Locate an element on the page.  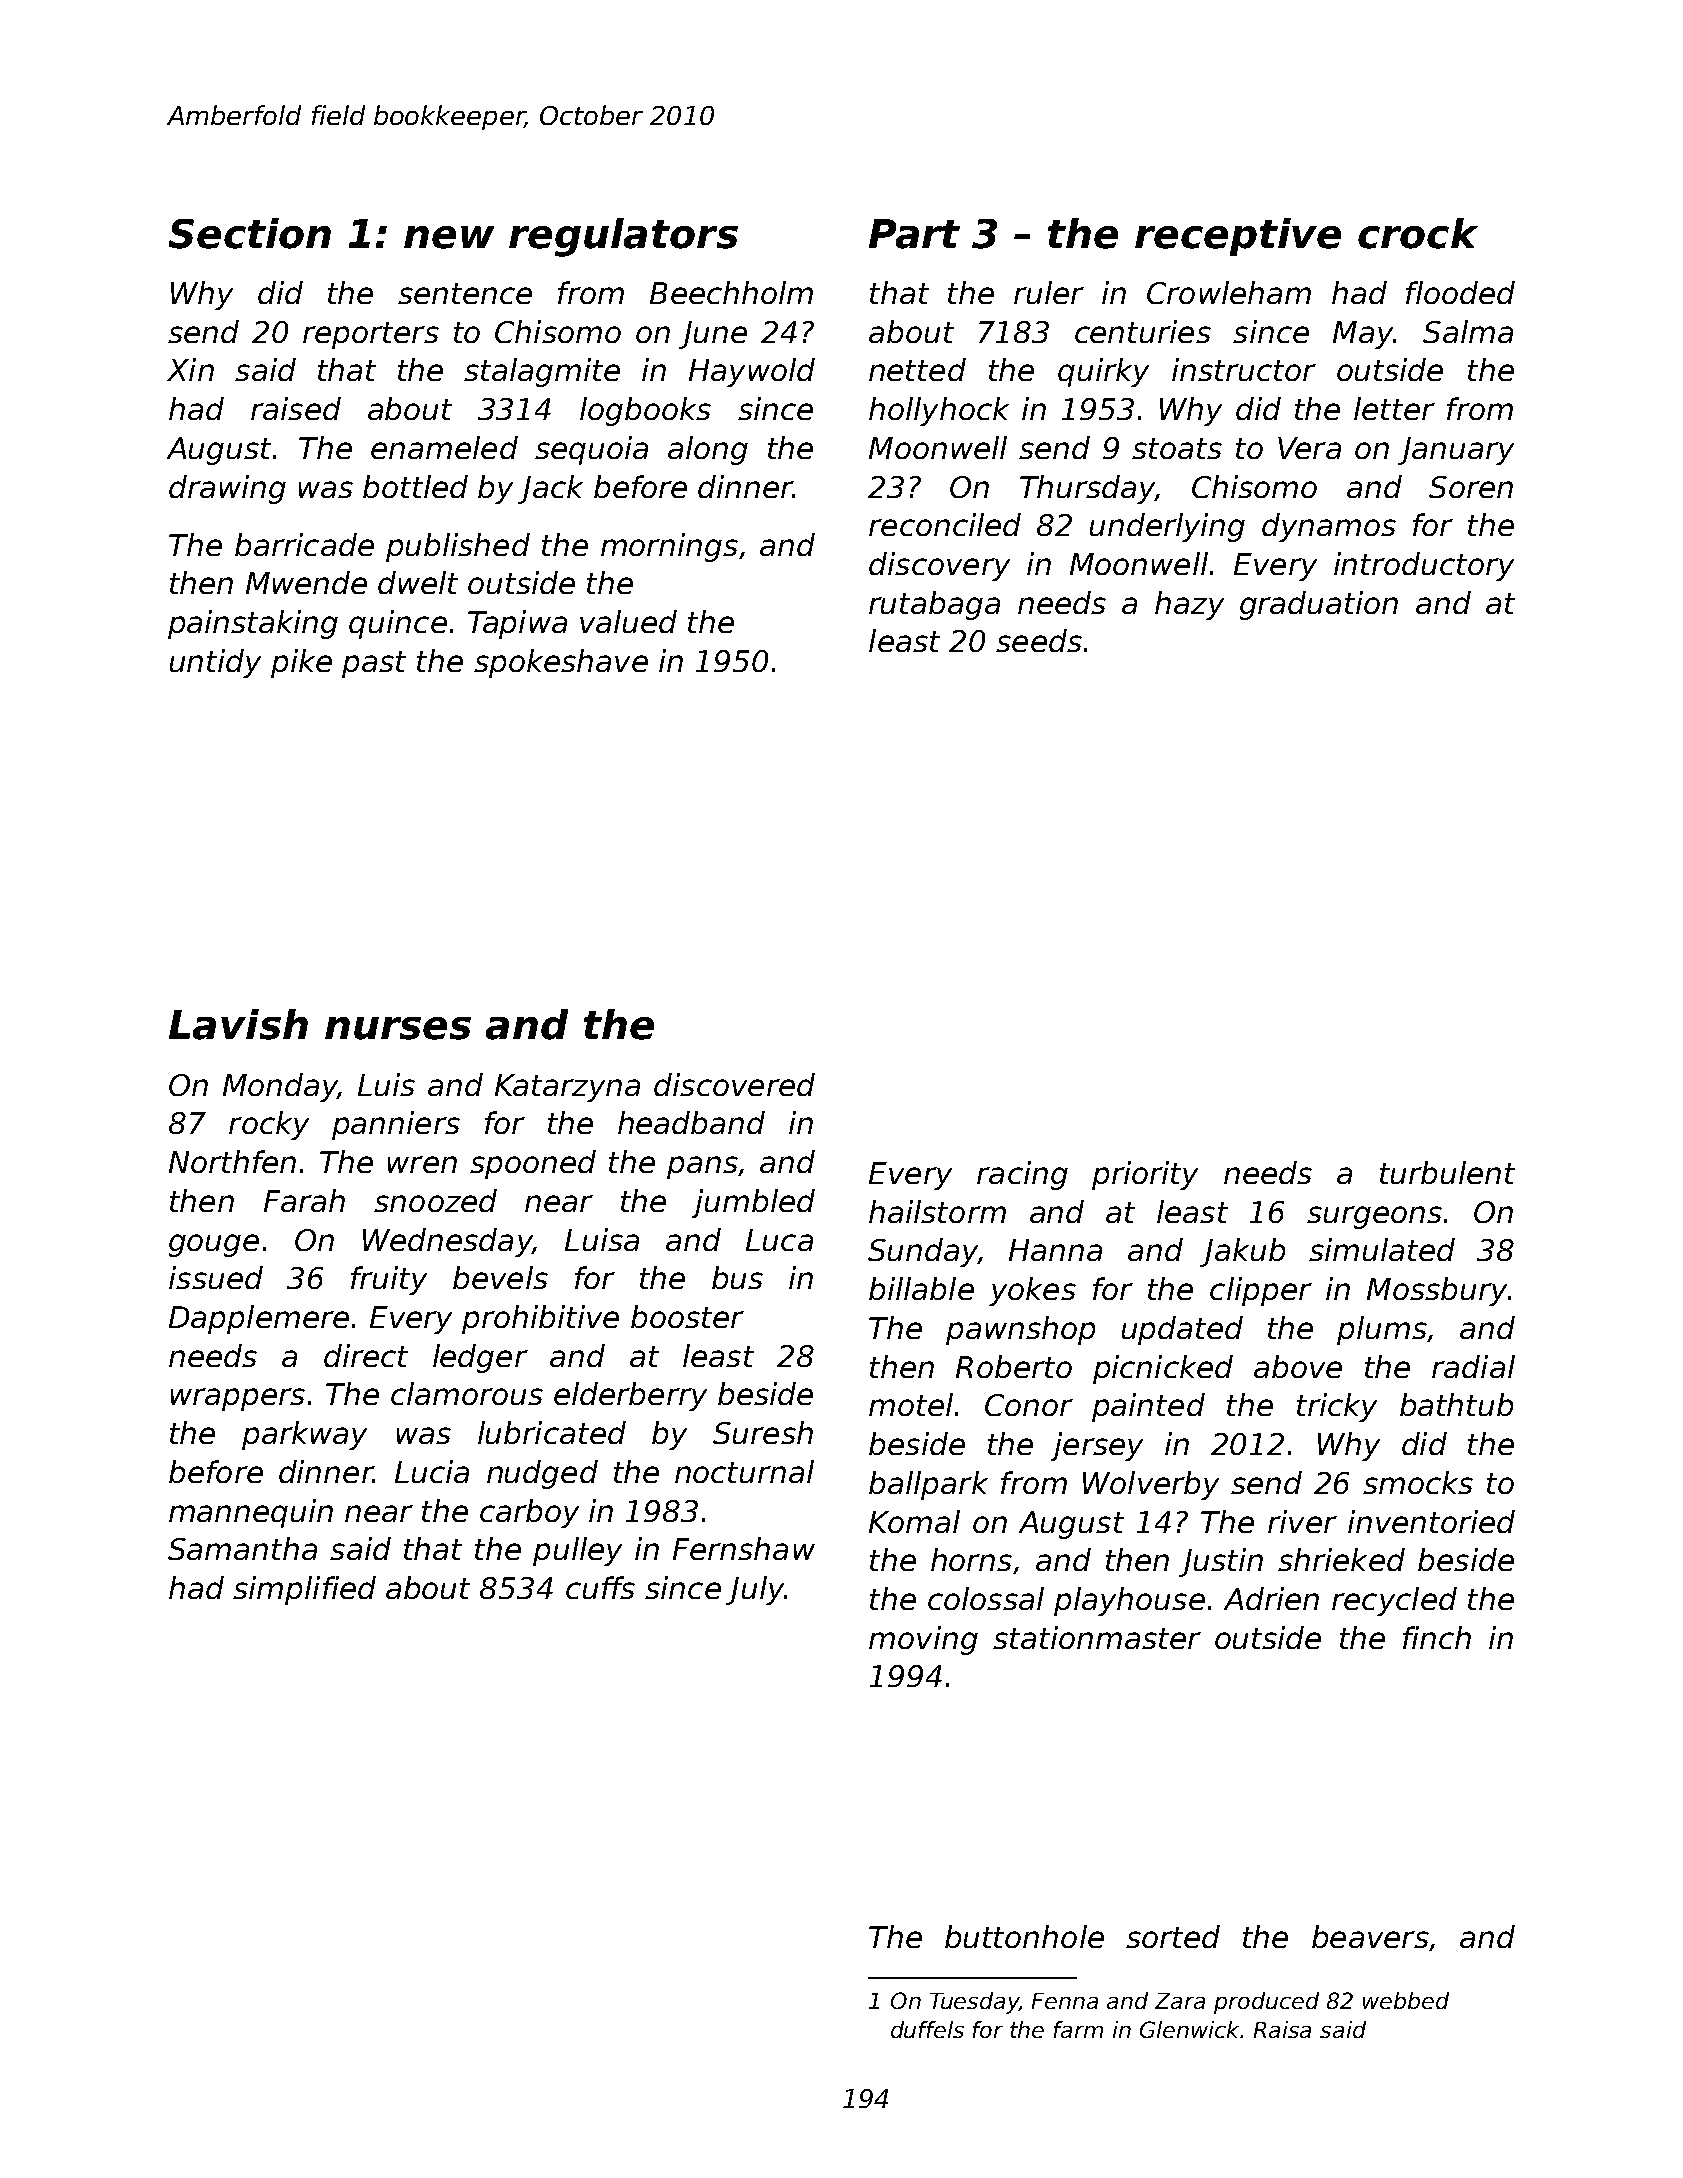
Part is located at coordinates (914, 234).
